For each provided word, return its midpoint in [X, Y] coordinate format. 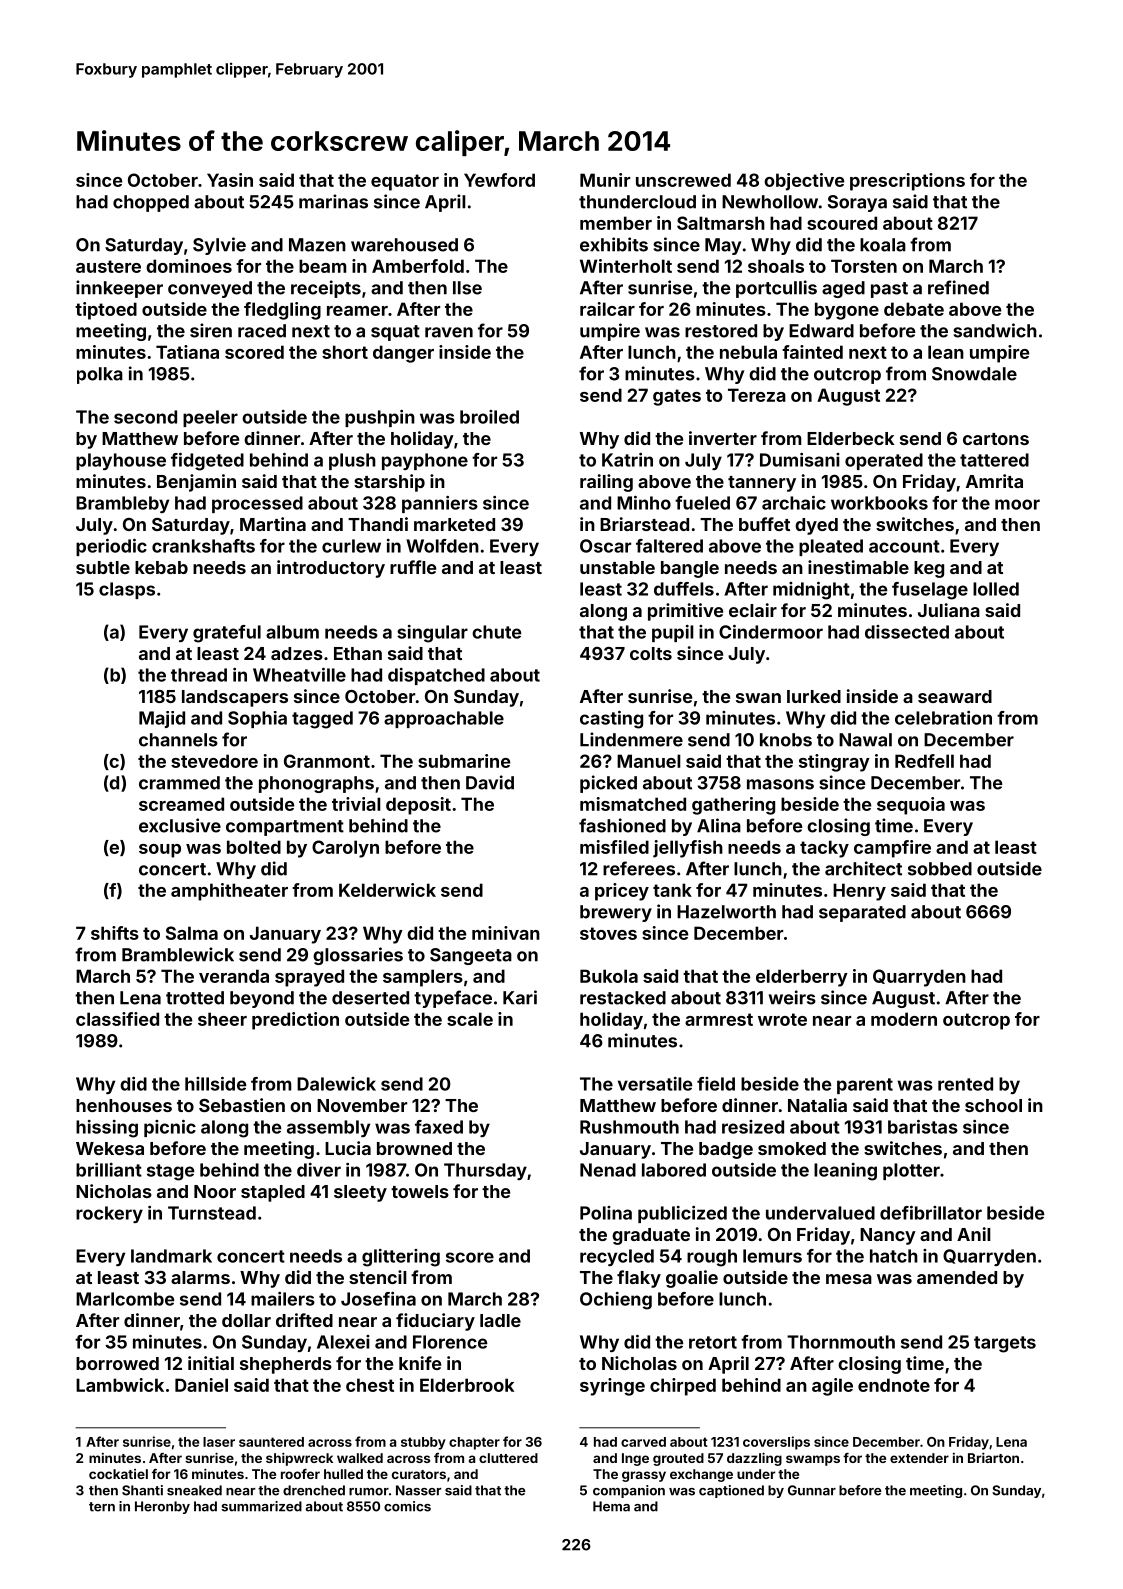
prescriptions [907, 182]
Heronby [162, 1507]
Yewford [499, 180]
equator [405, 182]
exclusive [180, 825]
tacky [824, 849]
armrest [719, 1019]
